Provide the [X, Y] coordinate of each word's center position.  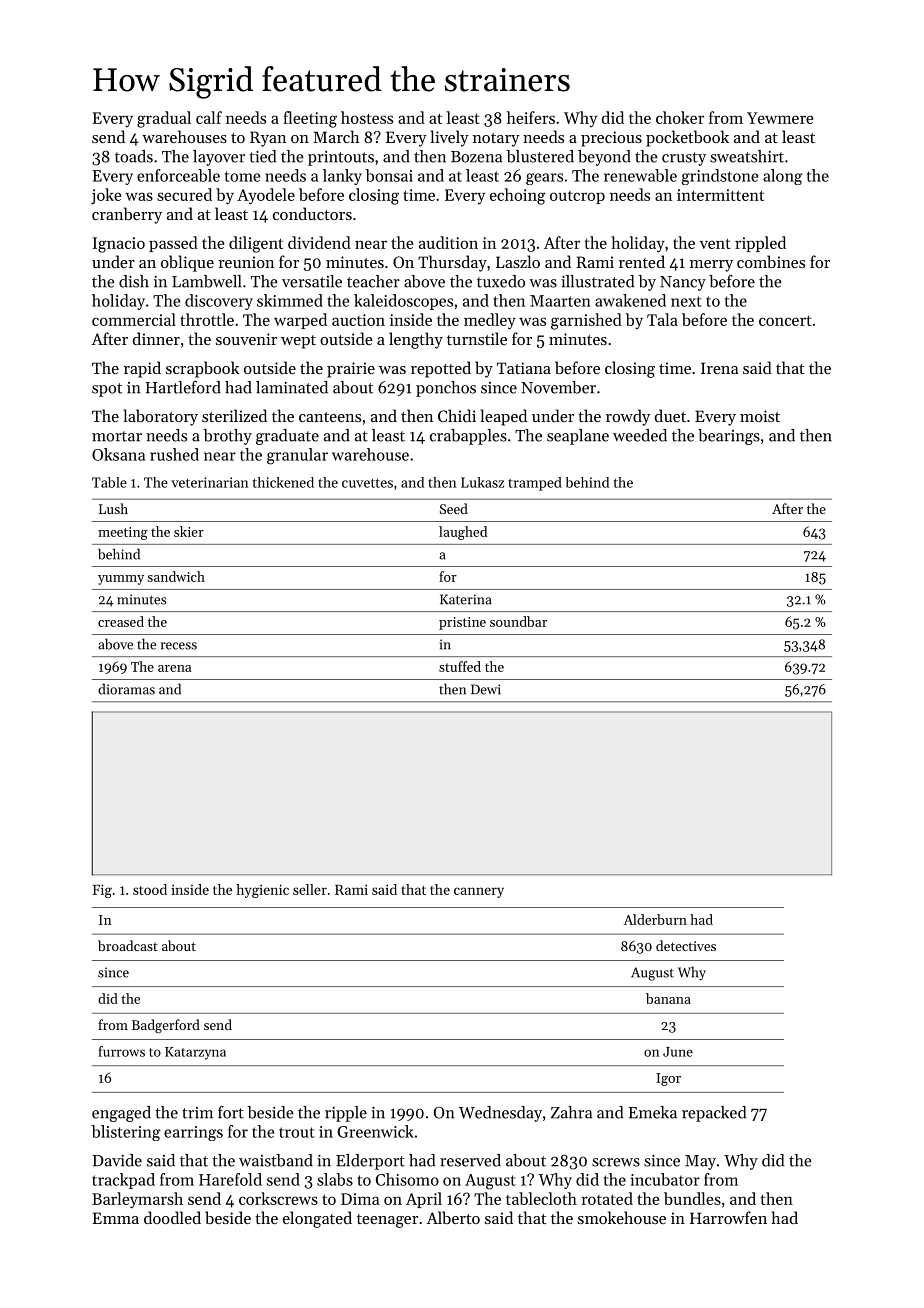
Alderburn [655, 919]
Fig [102, 891]
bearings [729, 437]
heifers [531, 117]
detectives [686, 945]
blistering [126, 1133]
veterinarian [210, 482]
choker [680, 117]
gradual [164, 119]
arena [174, 668]
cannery [479, 892]
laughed [463, 533]
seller [310, 889]
